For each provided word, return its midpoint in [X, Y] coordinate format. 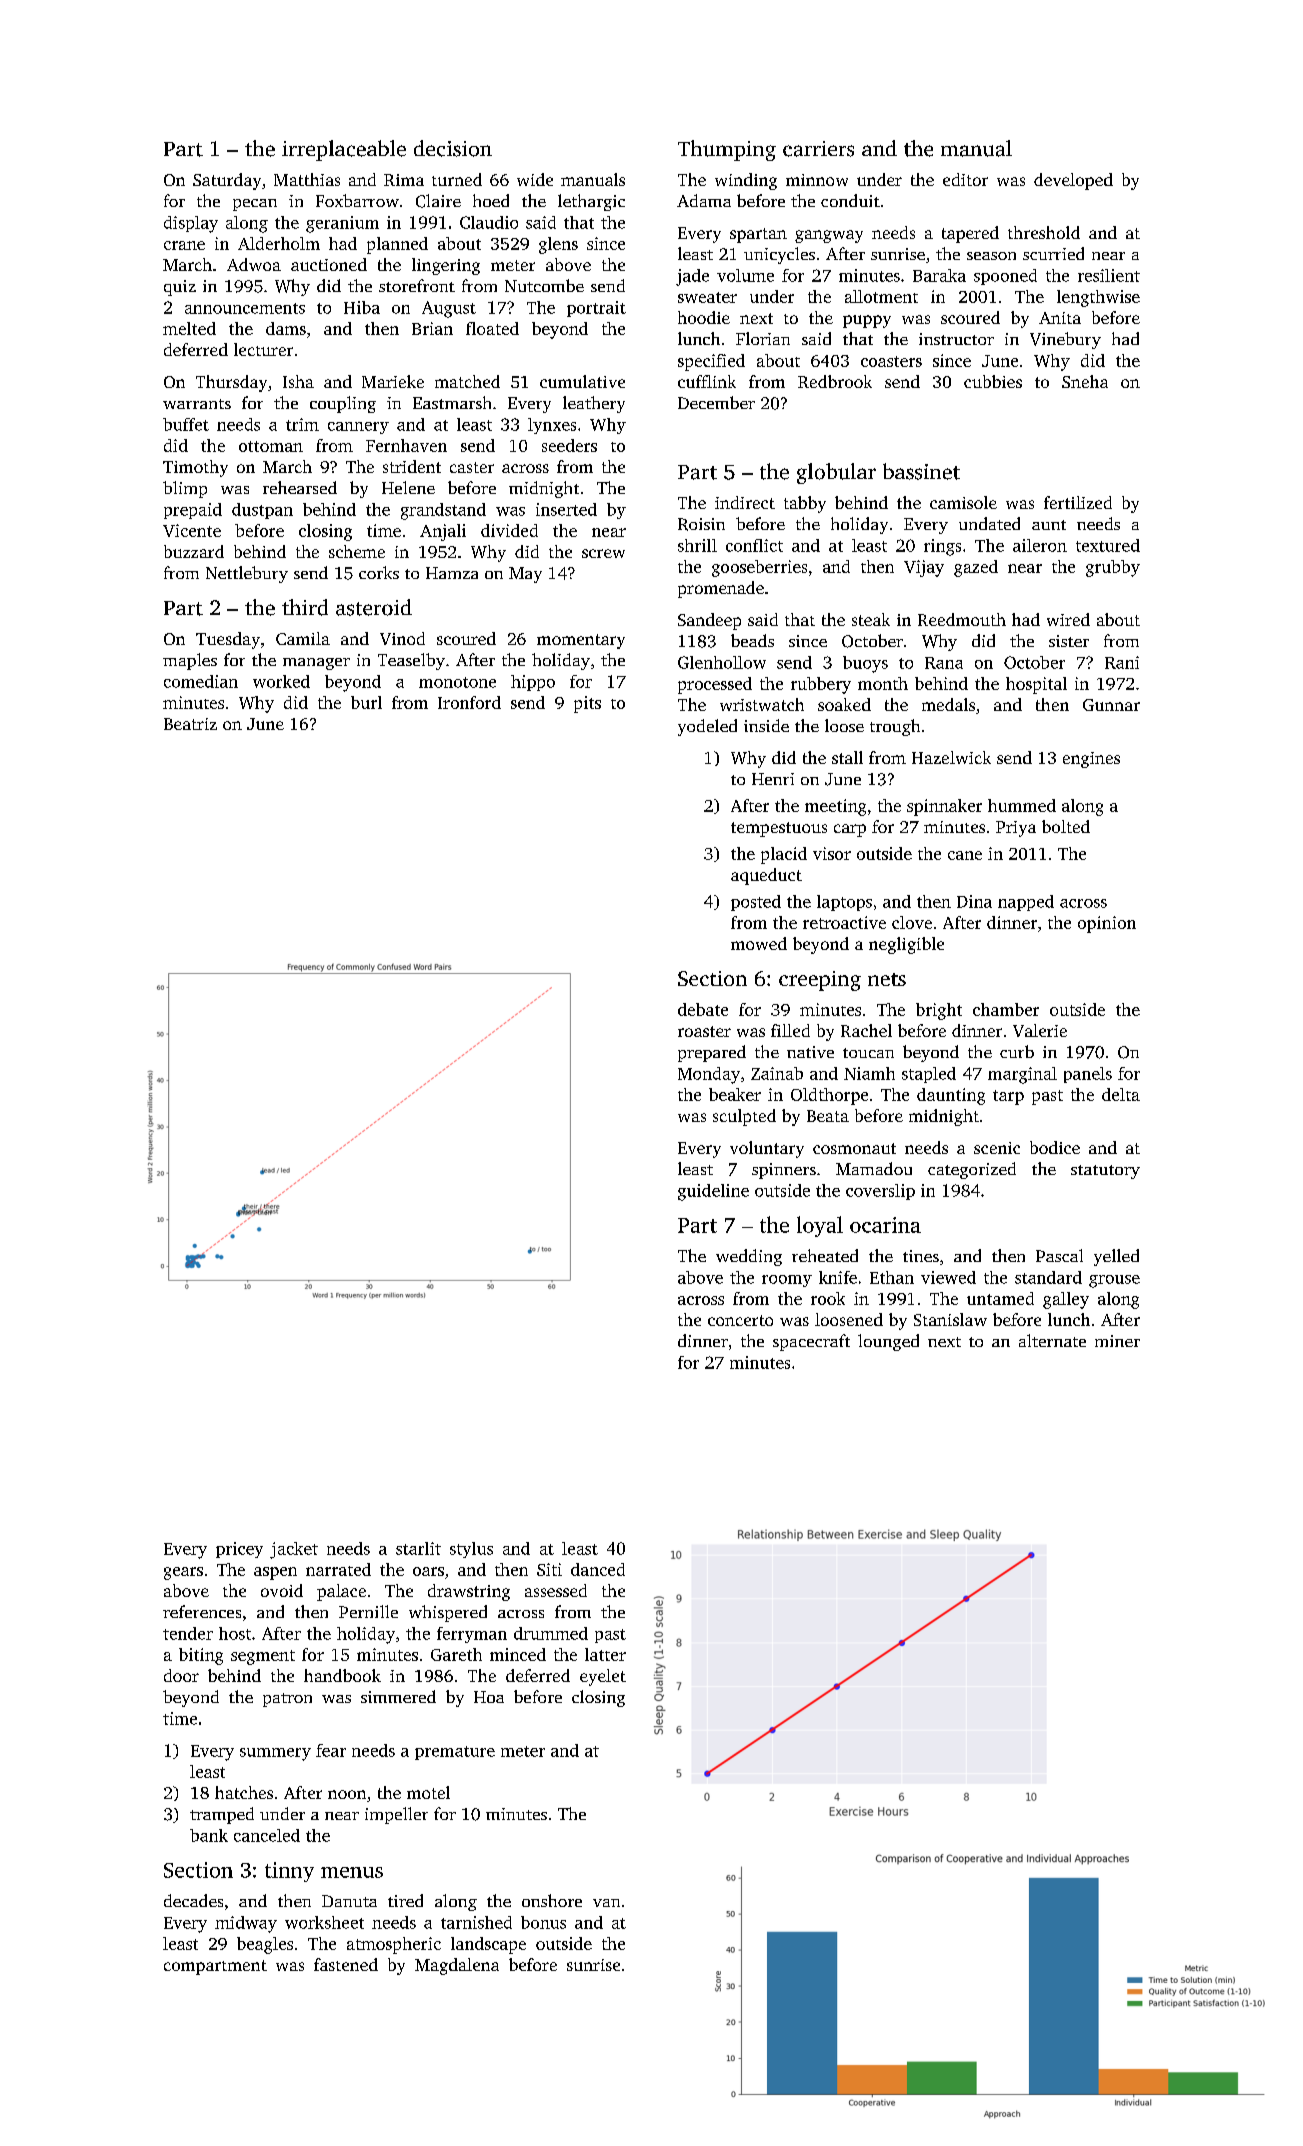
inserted [566, 509]
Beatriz [190, 724]
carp [850, 830]
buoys [865, 664]
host [235, 1633]
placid [784, 855]
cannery [358, 428]
